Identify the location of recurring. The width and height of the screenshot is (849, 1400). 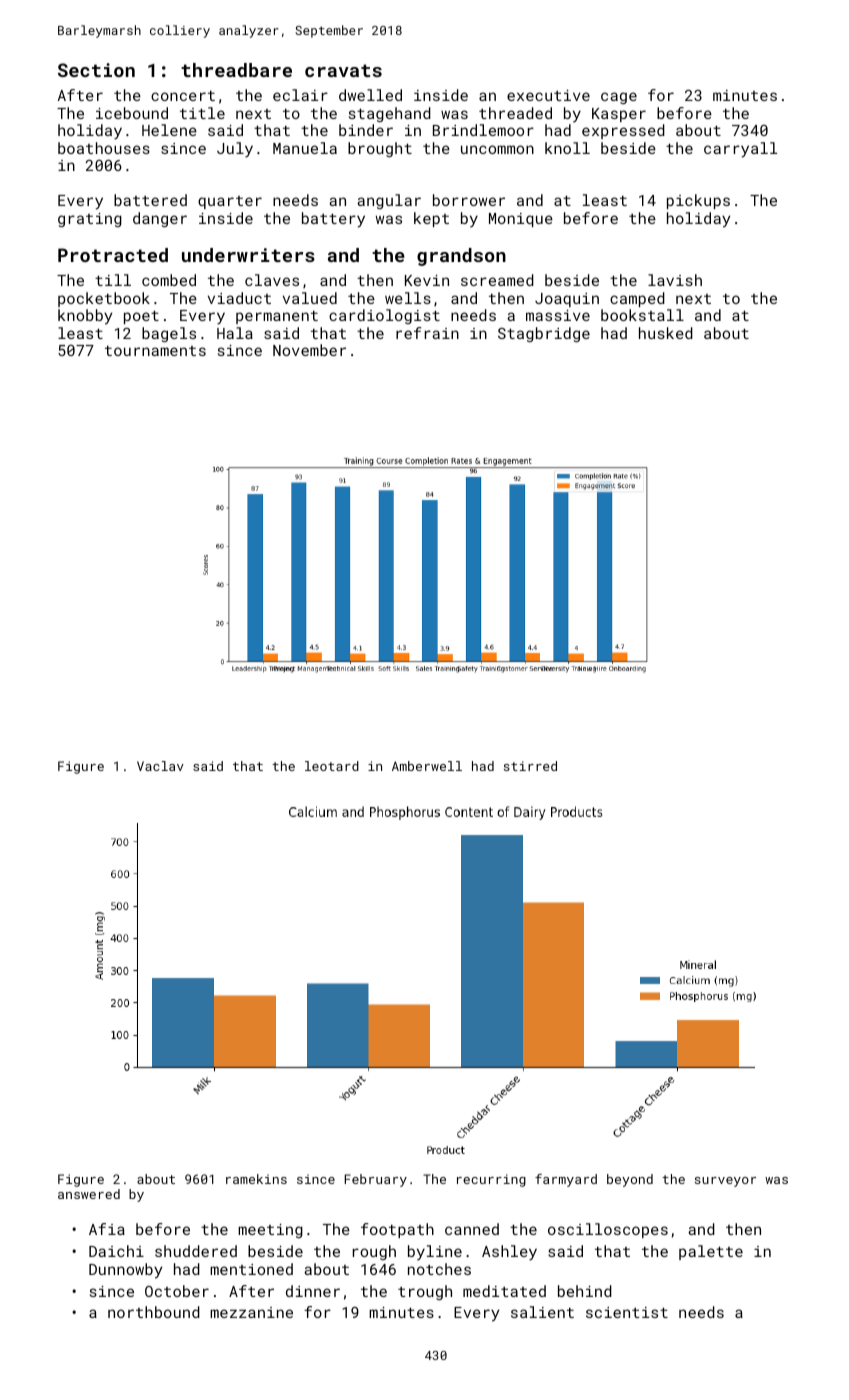
(491, 1180).
